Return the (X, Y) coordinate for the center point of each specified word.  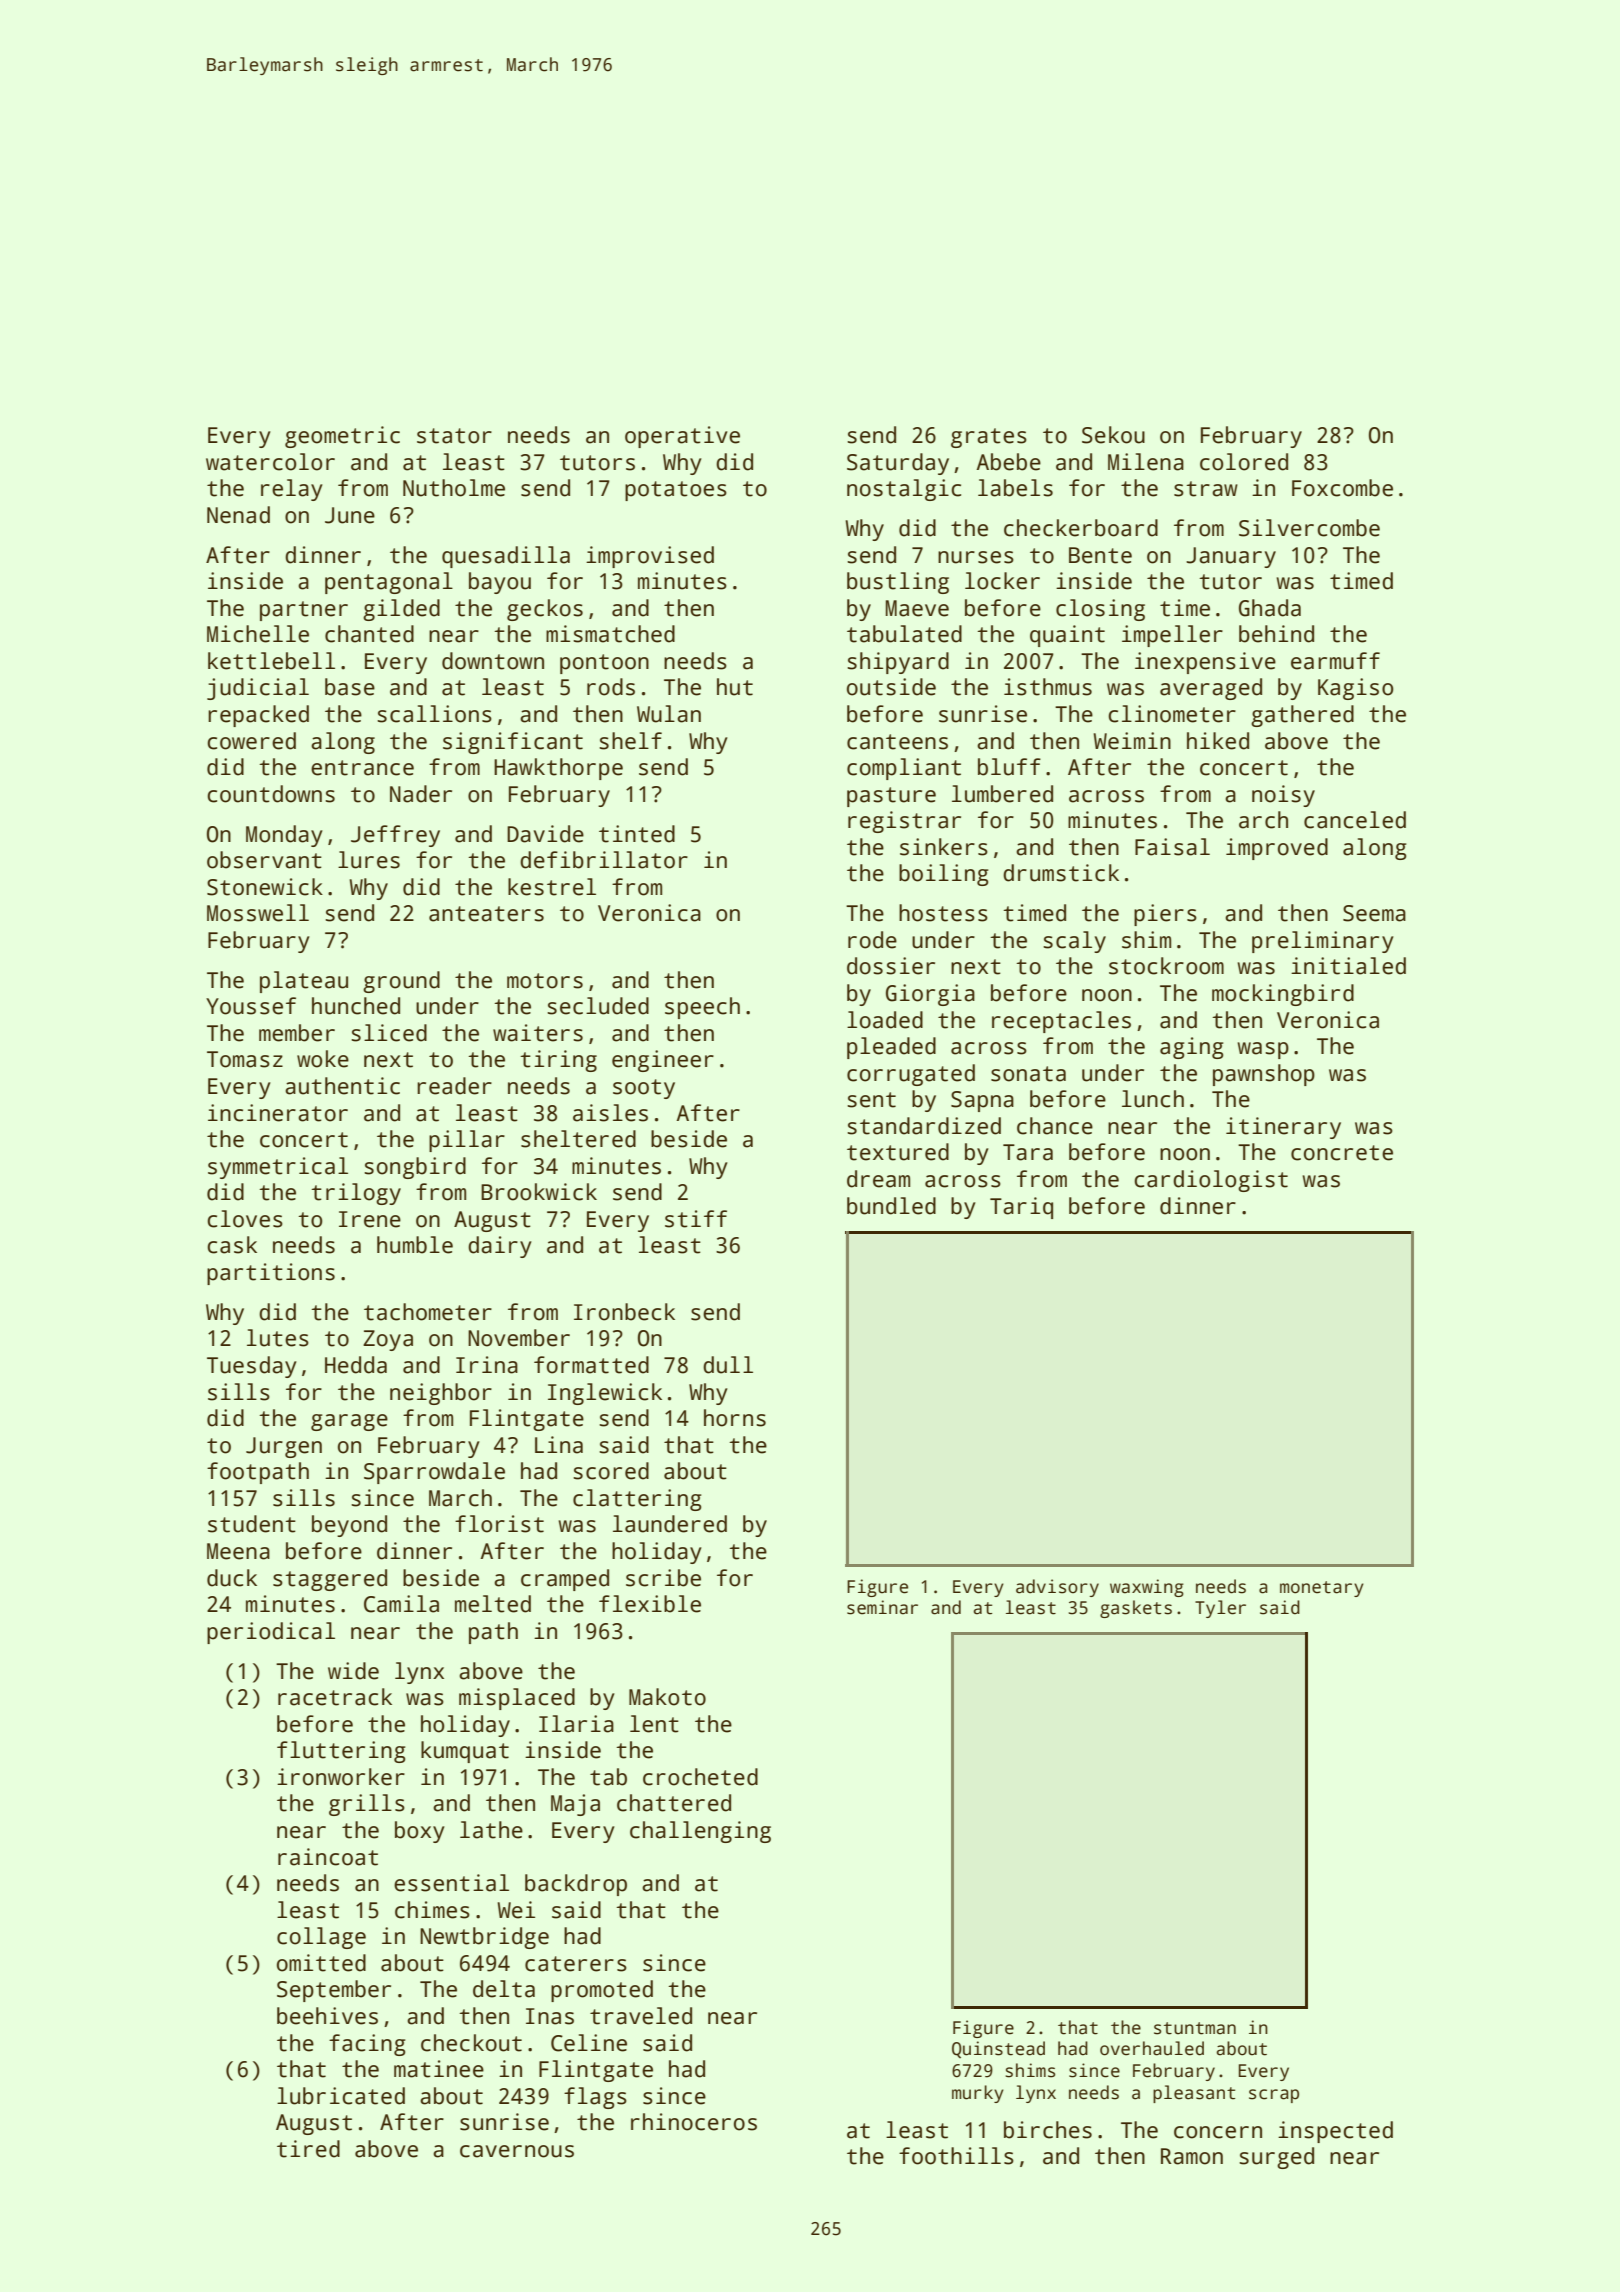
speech (702, 1008)
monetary (1322, 1589)
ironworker (341, 1777)
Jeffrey (395, 836)
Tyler (1220, 1609)
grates (989, 438)
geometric (342, 437)
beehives (327, 2016)
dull (728, 1365)
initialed (1348, 966)
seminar (882, 1607)
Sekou (1113, 435)
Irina (487, 1365)
